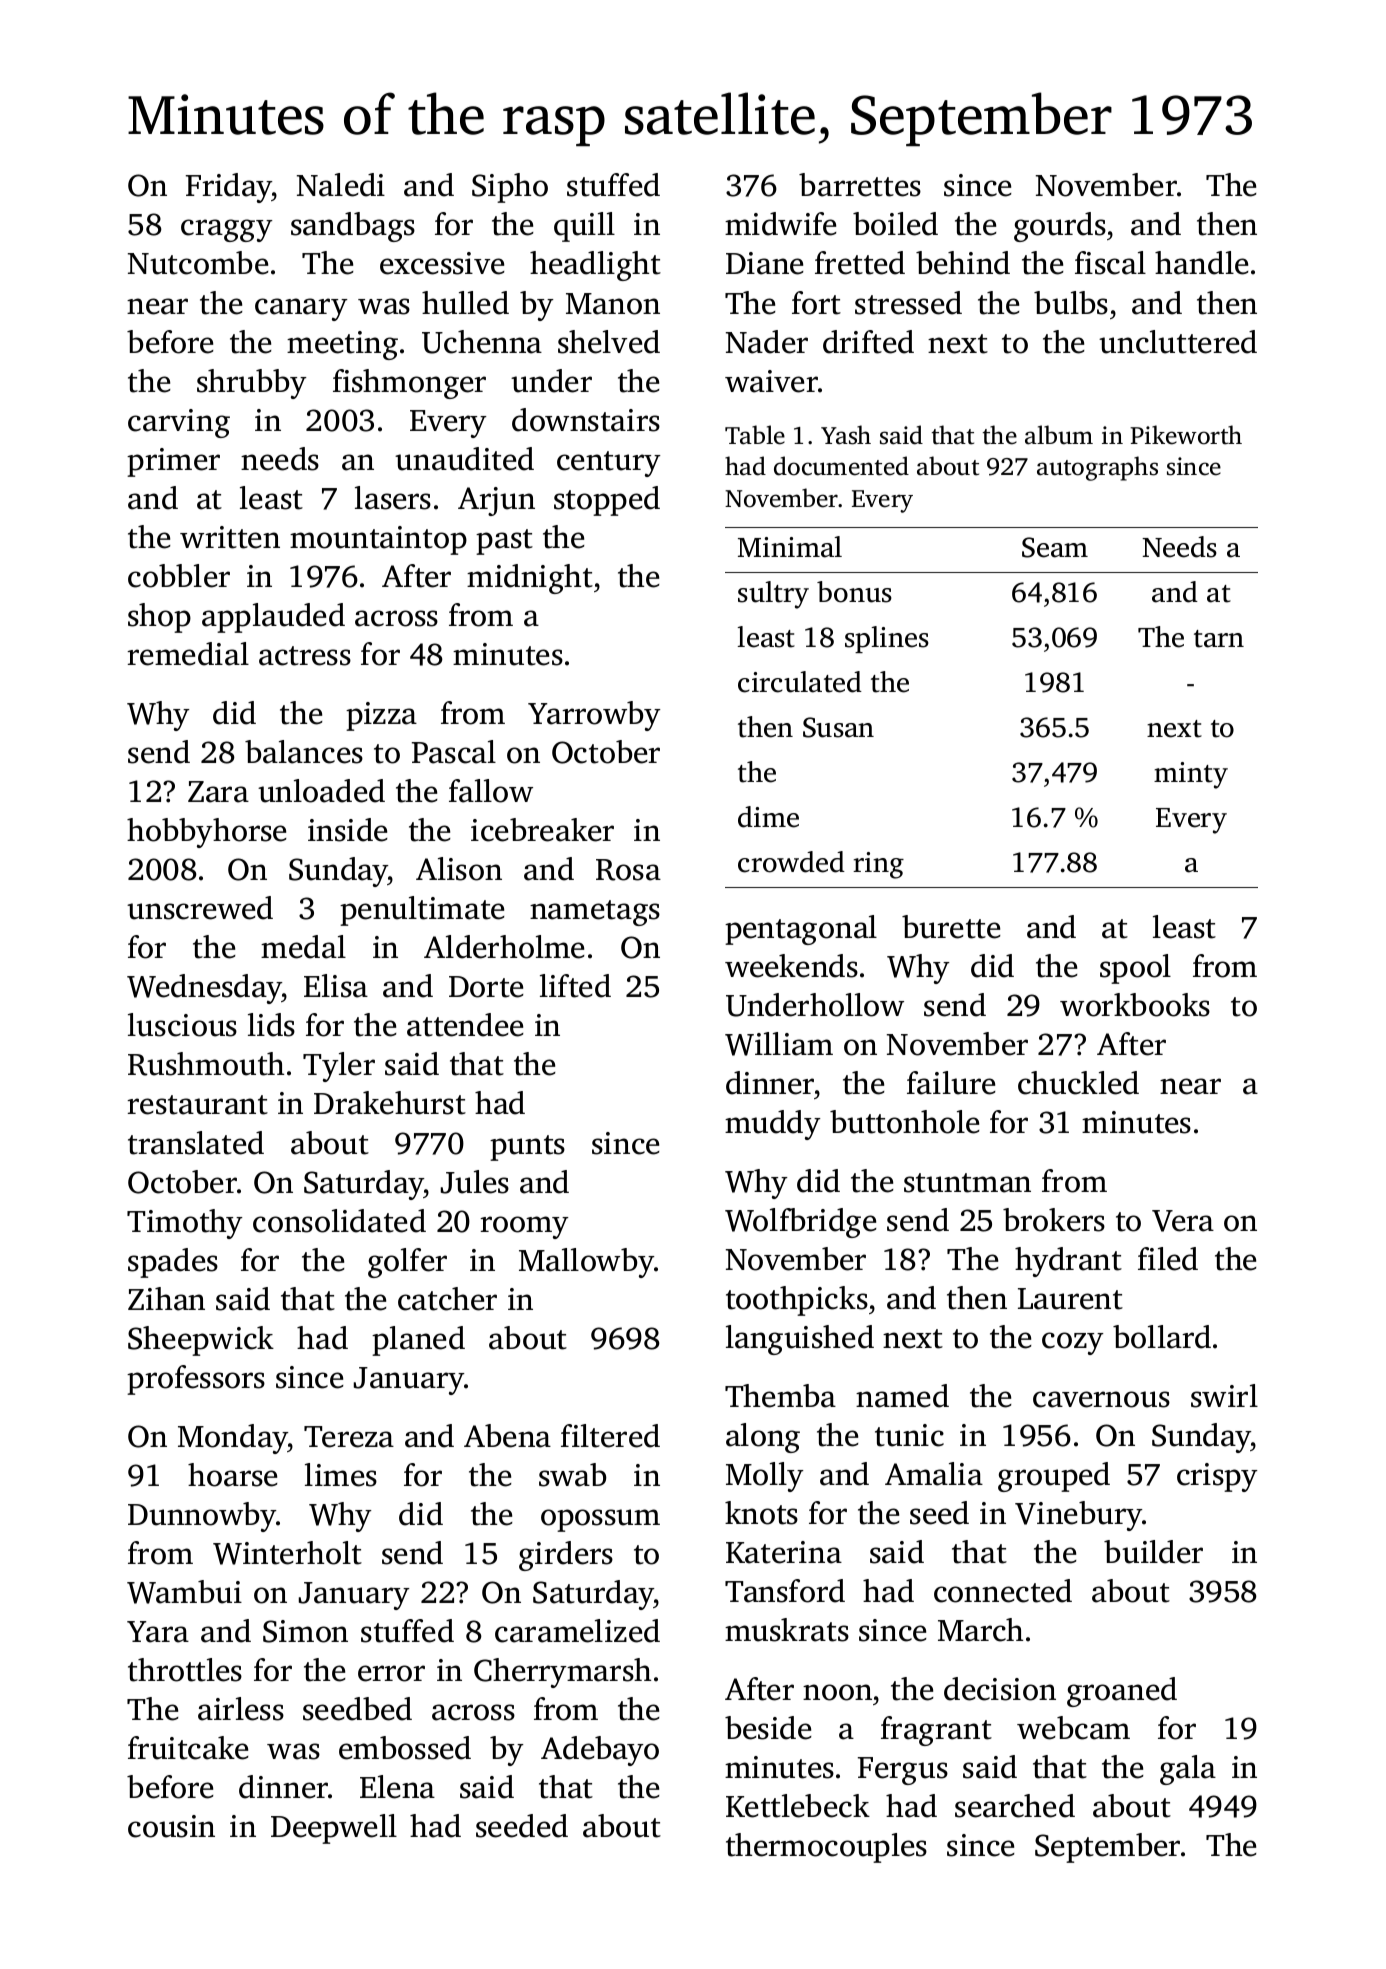 Image resolution: width=1386 pixels, height=1969 pixels. I want to click on luscious, so click(182, 1025).
